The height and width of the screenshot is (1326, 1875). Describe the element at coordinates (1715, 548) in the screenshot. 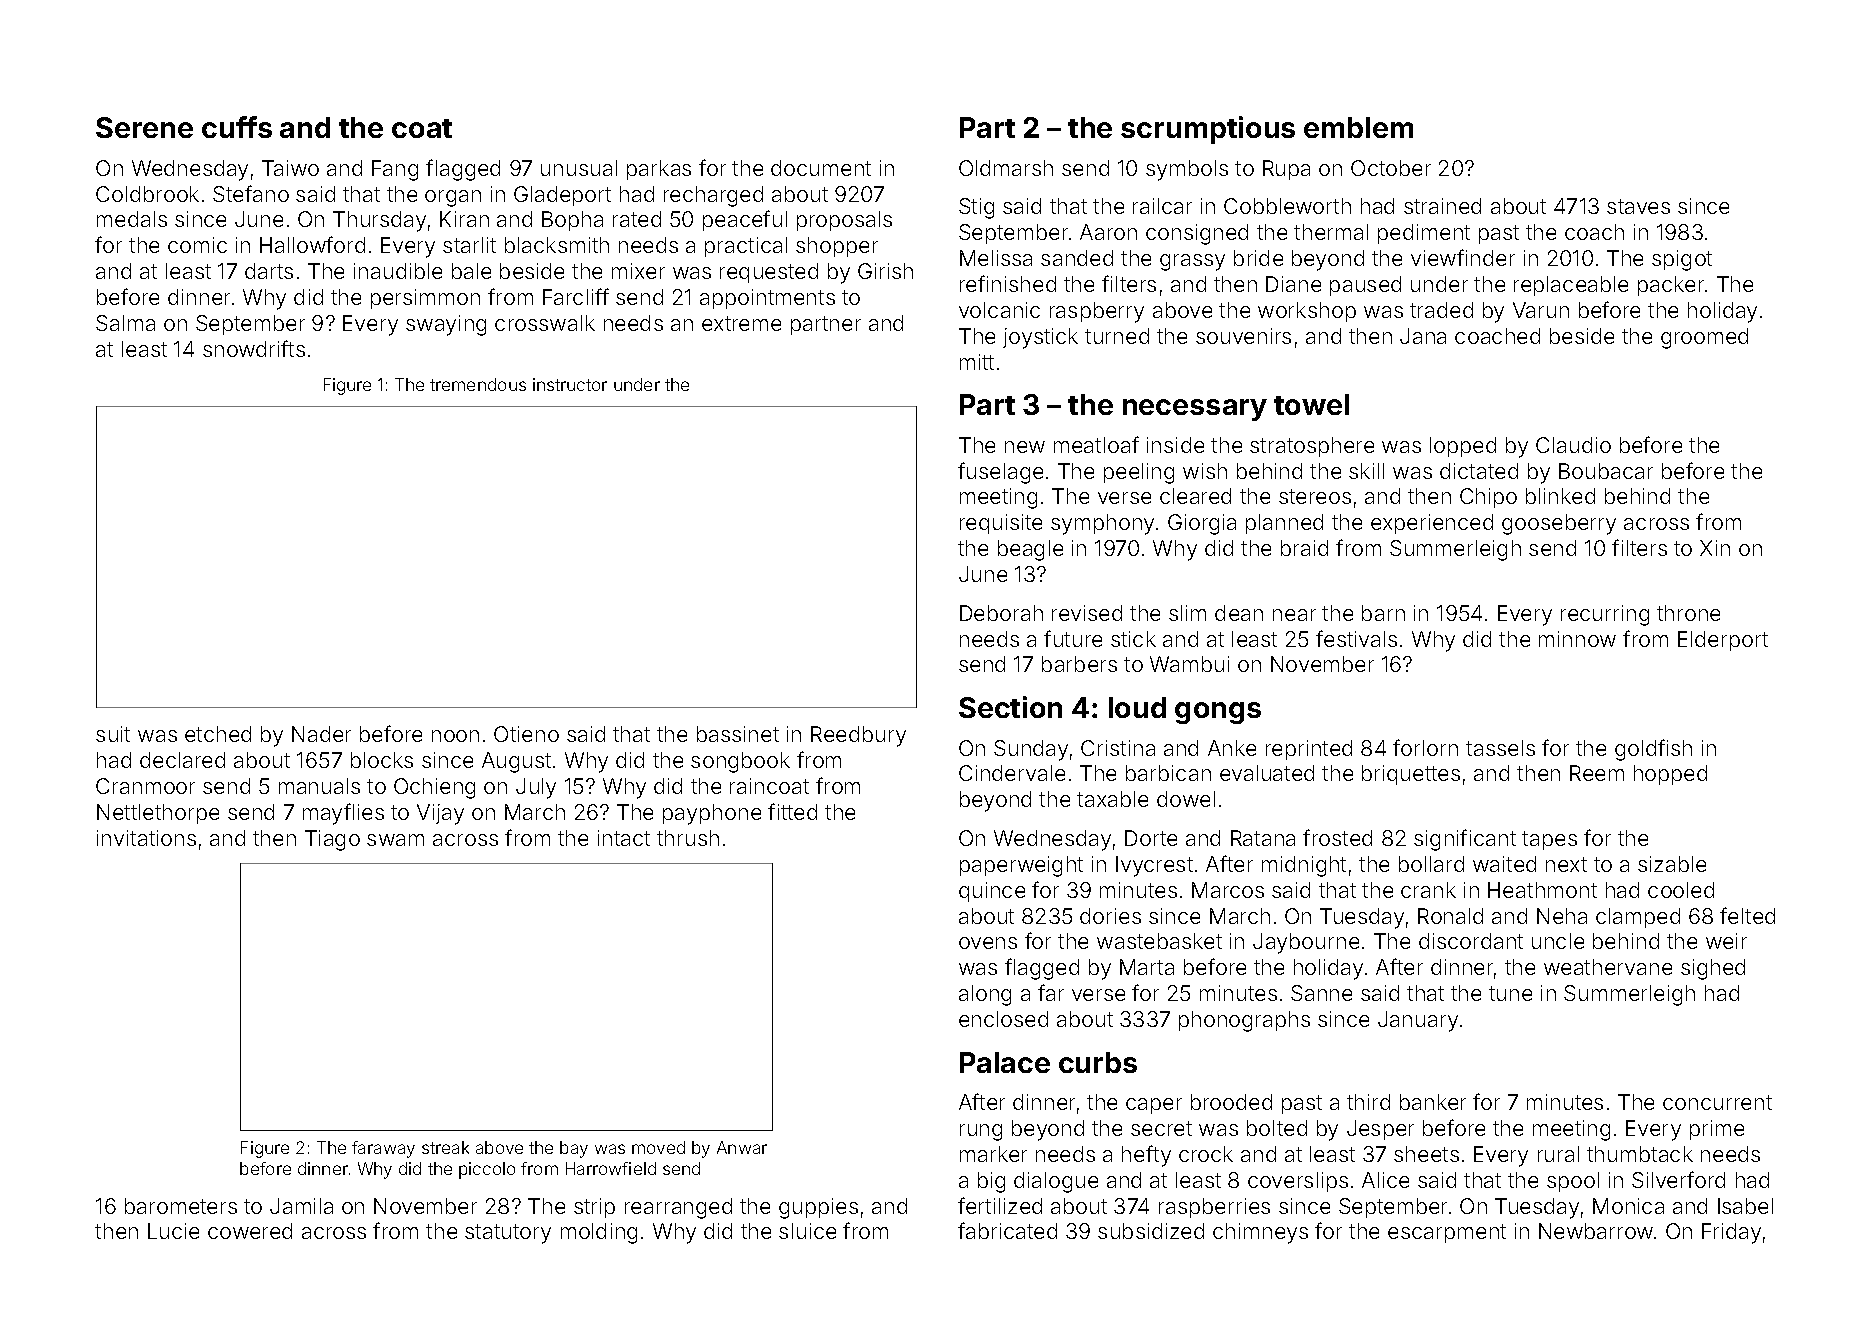

I see `Xin` at that location.
